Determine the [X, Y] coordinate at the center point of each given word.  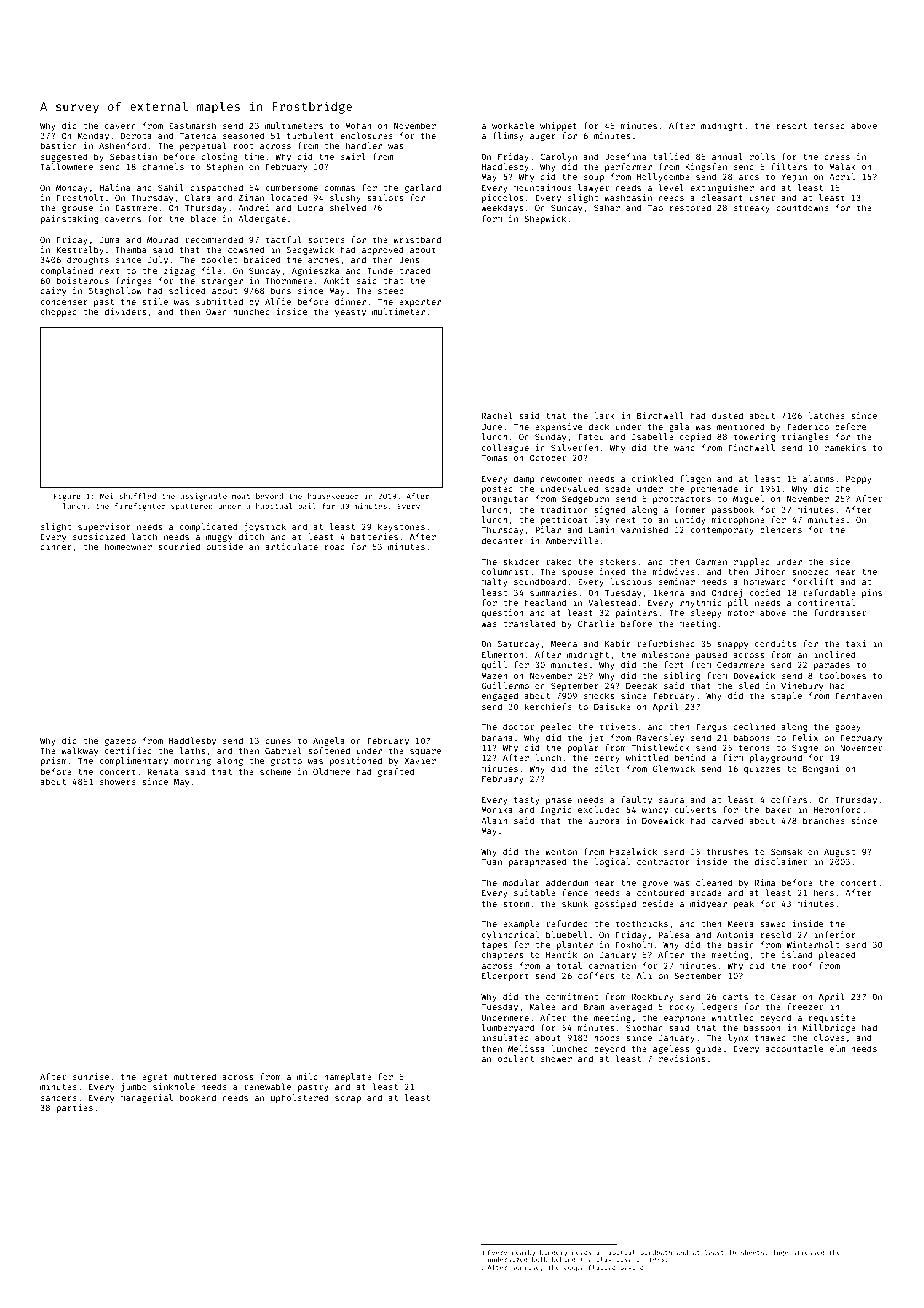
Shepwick [545, 219]
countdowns [802, 207]
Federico [808, 426]
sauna [671, 800]
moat [241, 496]
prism [54, 761]
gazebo [120, 741]
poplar [583, 748]
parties [75, 1108]
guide [709, 1049]
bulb [540, 1259]
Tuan [492, 862]
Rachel [497, 415]
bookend [198, 1097]
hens [824, 892]
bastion [59, 145]
